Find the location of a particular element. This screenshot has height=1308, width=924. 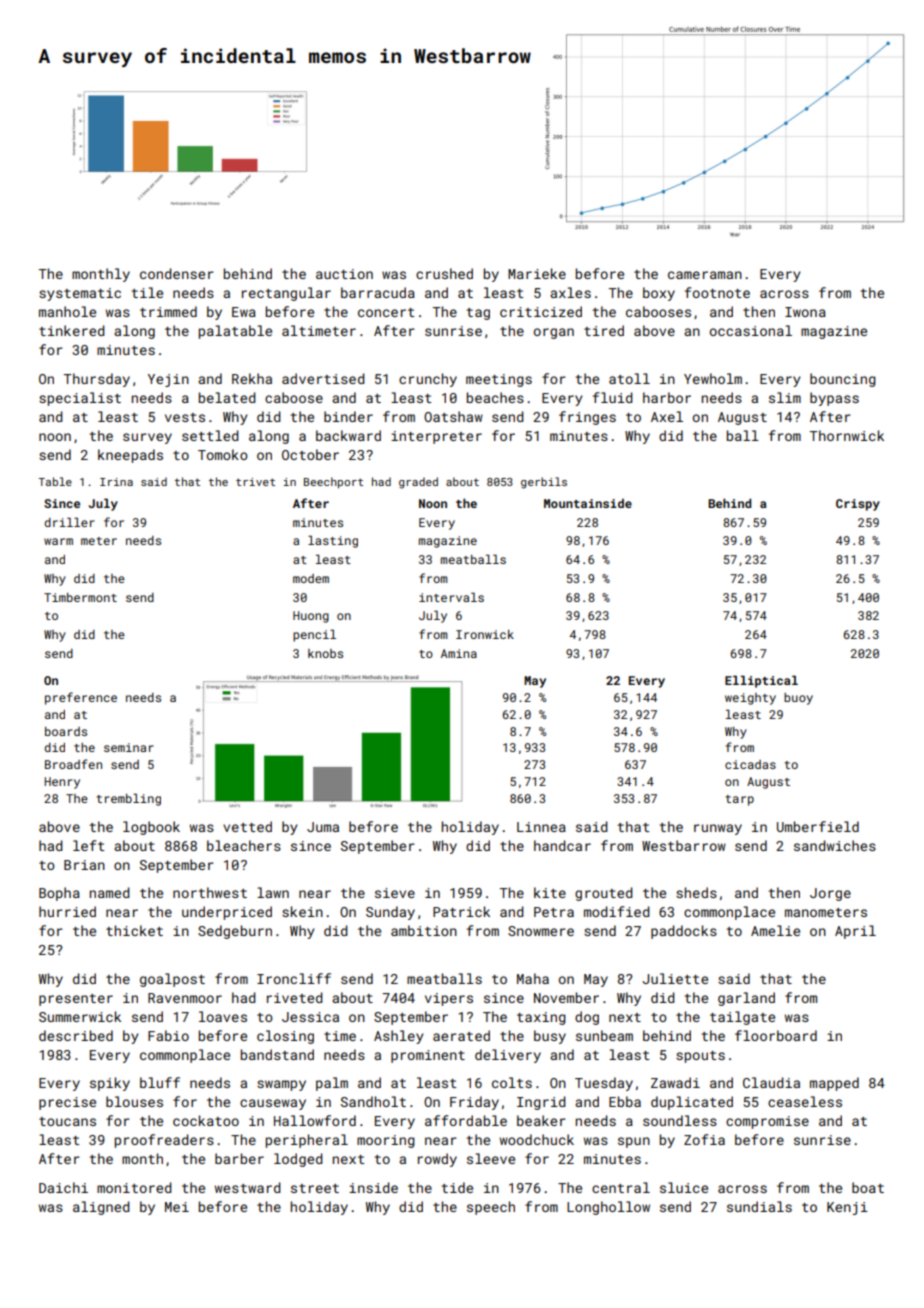

busy is located at coordinates (550, 1037).
